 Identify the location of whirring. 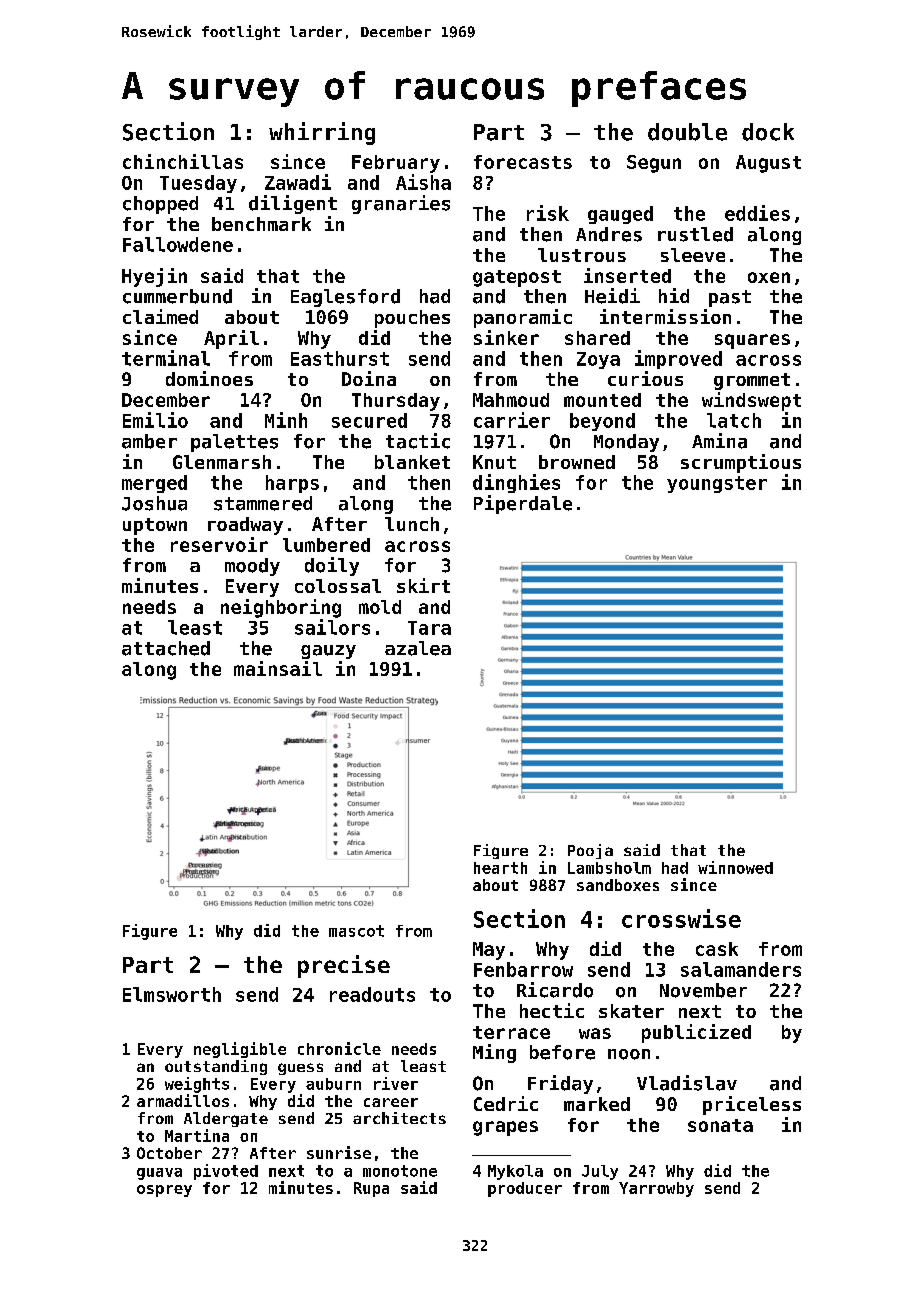
(322, 133).
